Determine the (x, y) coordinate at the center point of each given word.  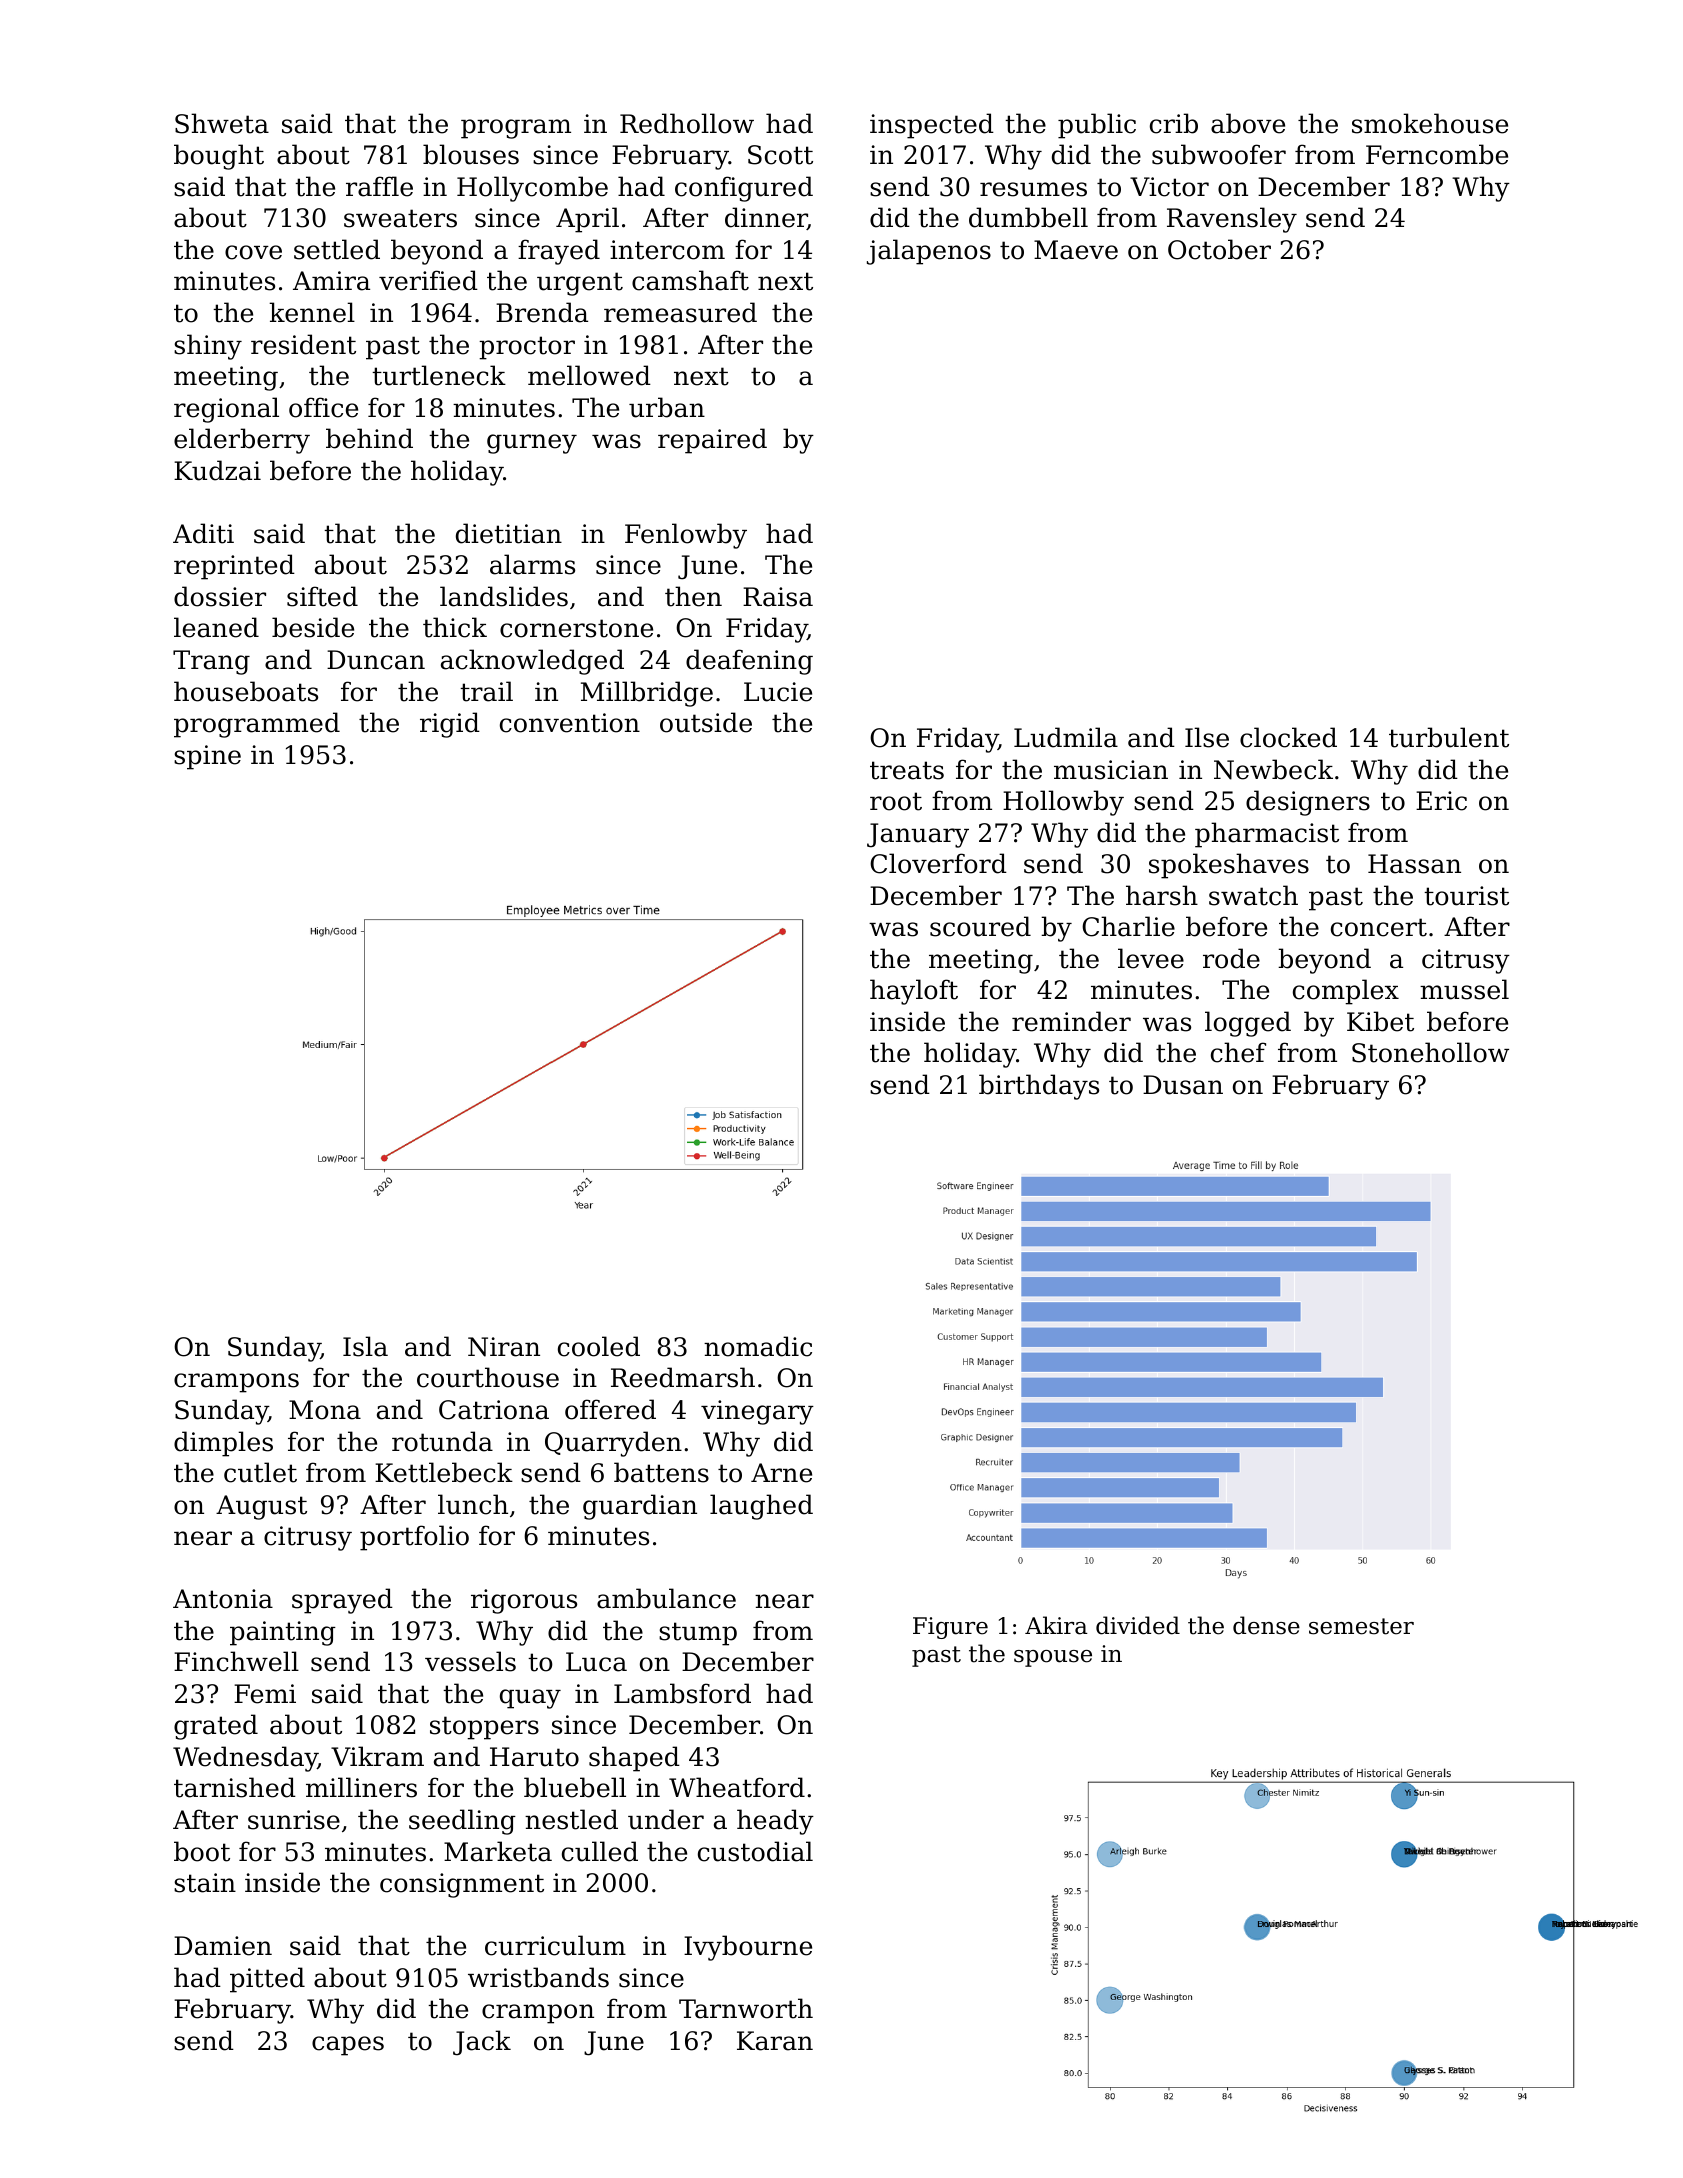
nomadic (758, 1346)
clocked (1288, 737)
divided (1138, 1625)
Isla (365, 1346)
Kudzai (217, 470)
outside (706, 722)
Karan (775, 2041)
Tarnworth (746, 2008)
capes (348, 2046)
